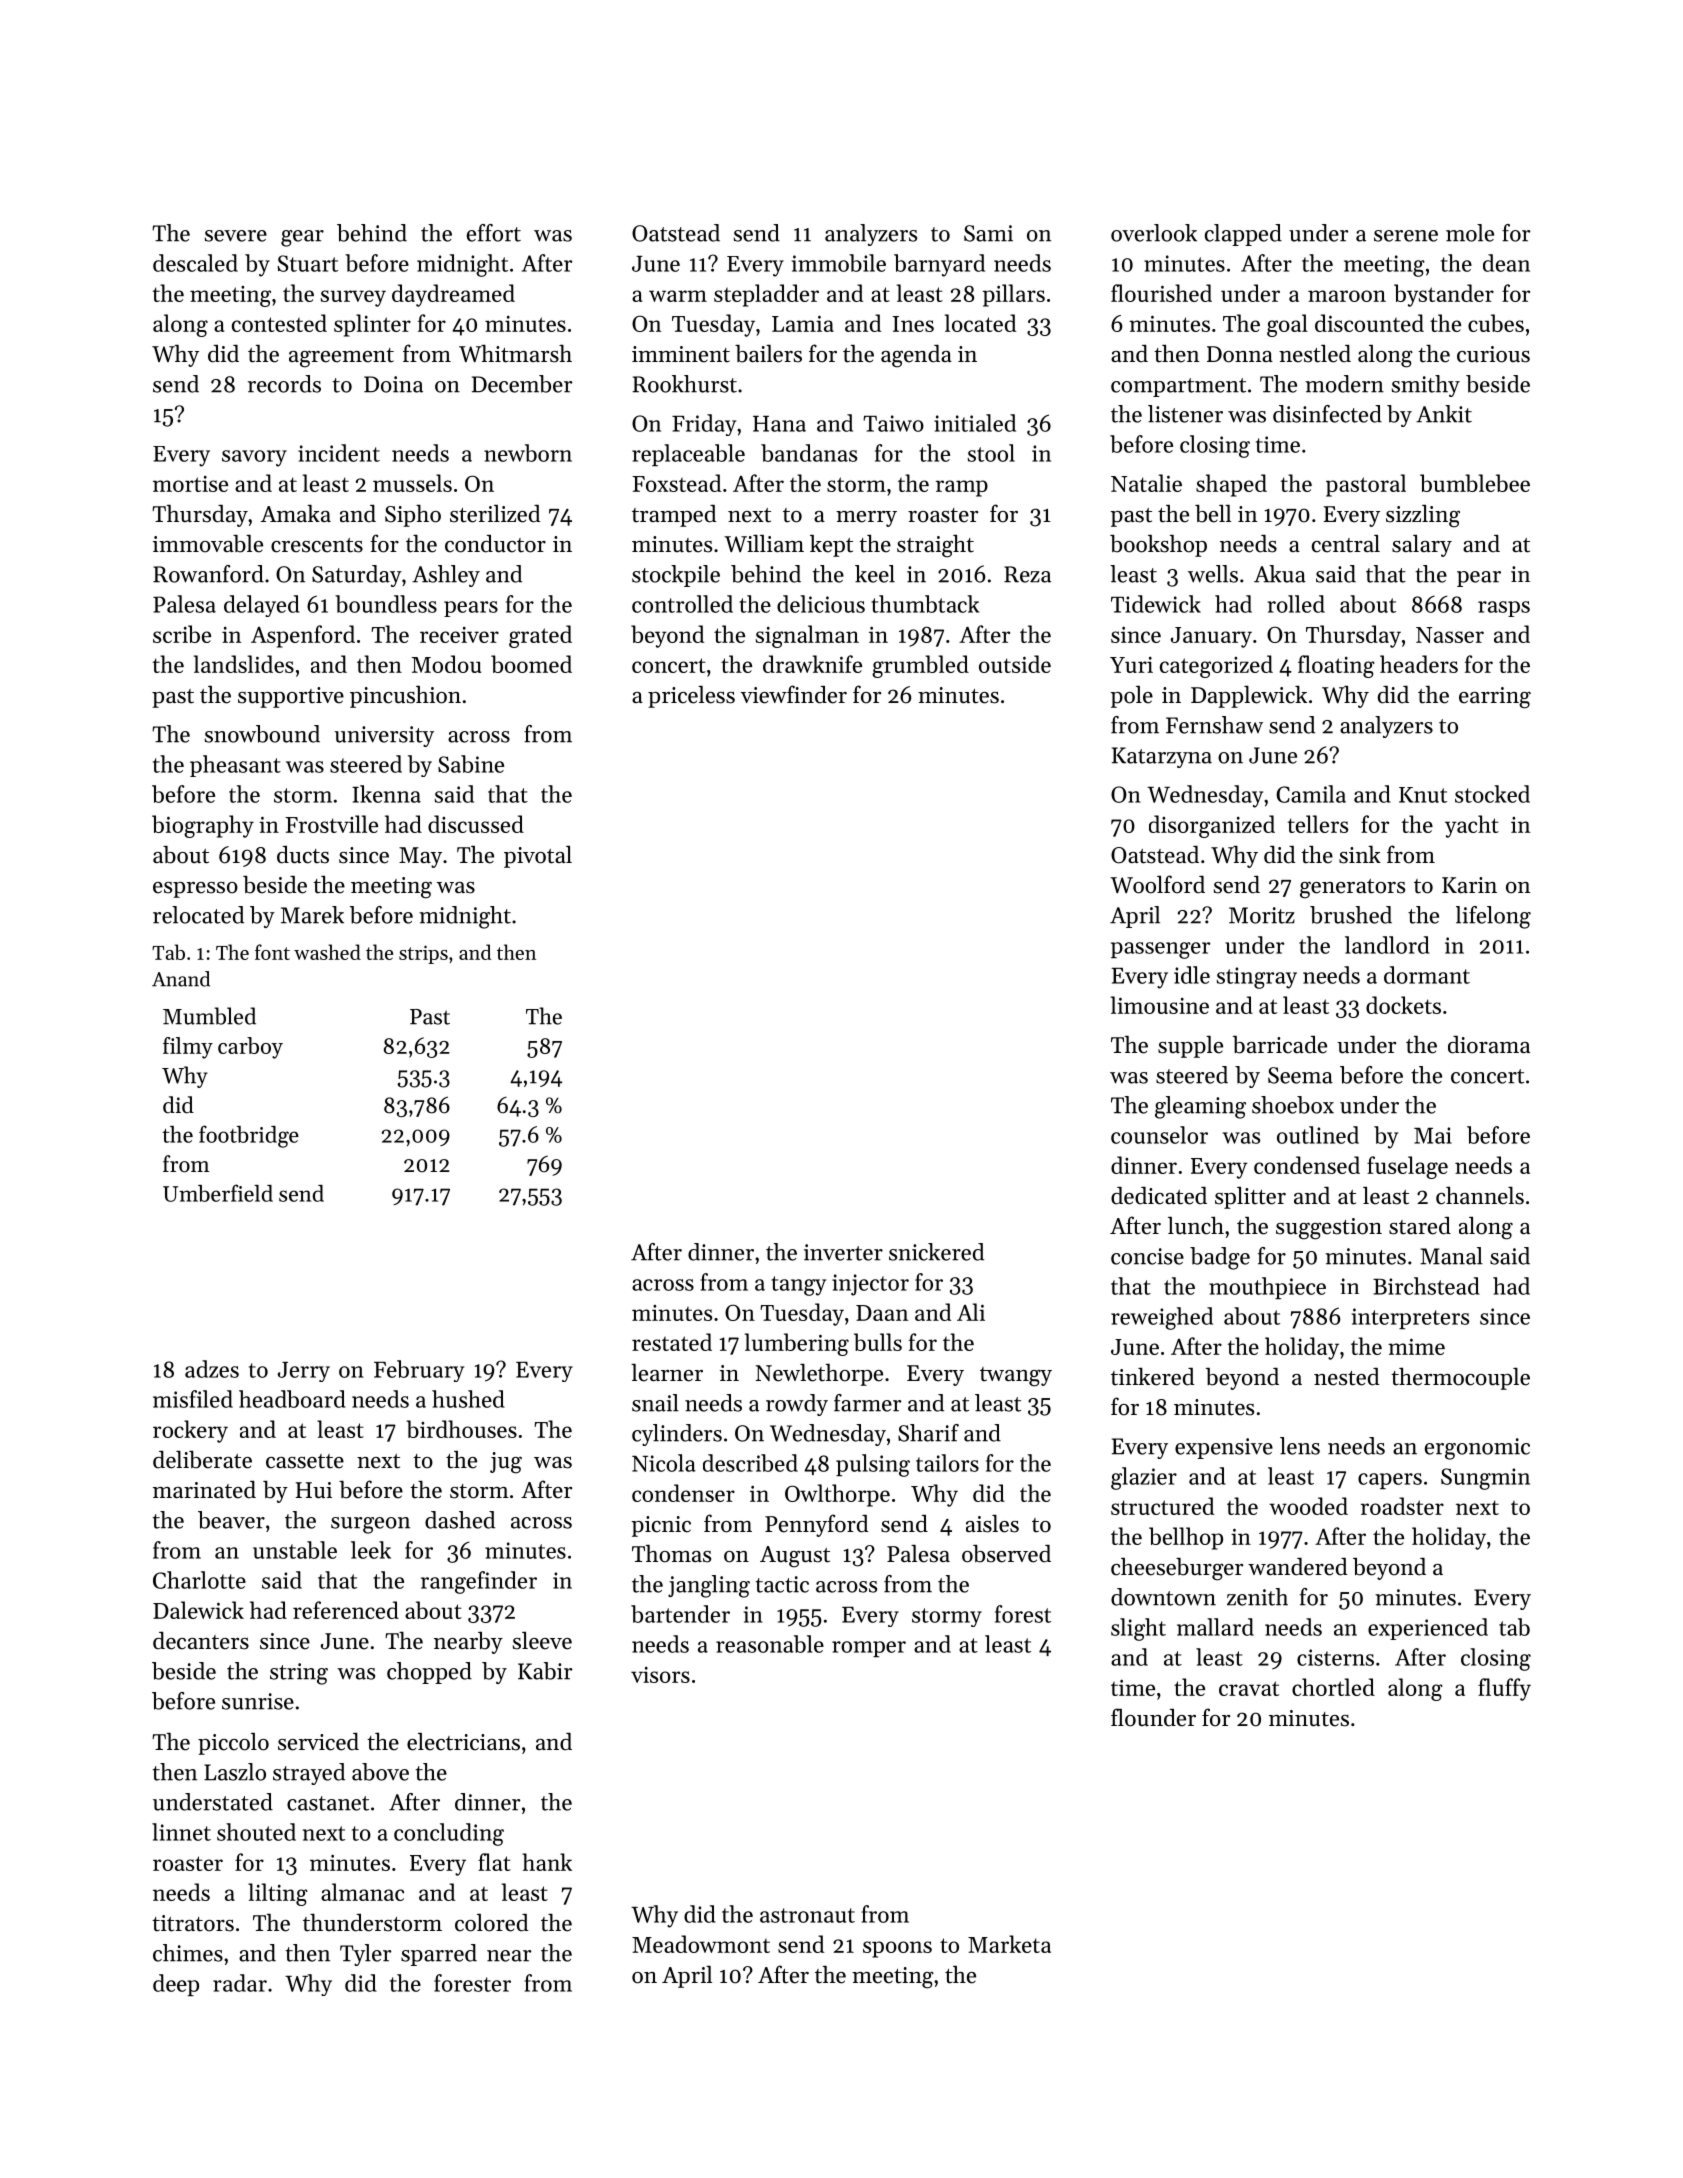 The image size is (1683, 2178). I want to click on sparred, so click(439, 1955).
